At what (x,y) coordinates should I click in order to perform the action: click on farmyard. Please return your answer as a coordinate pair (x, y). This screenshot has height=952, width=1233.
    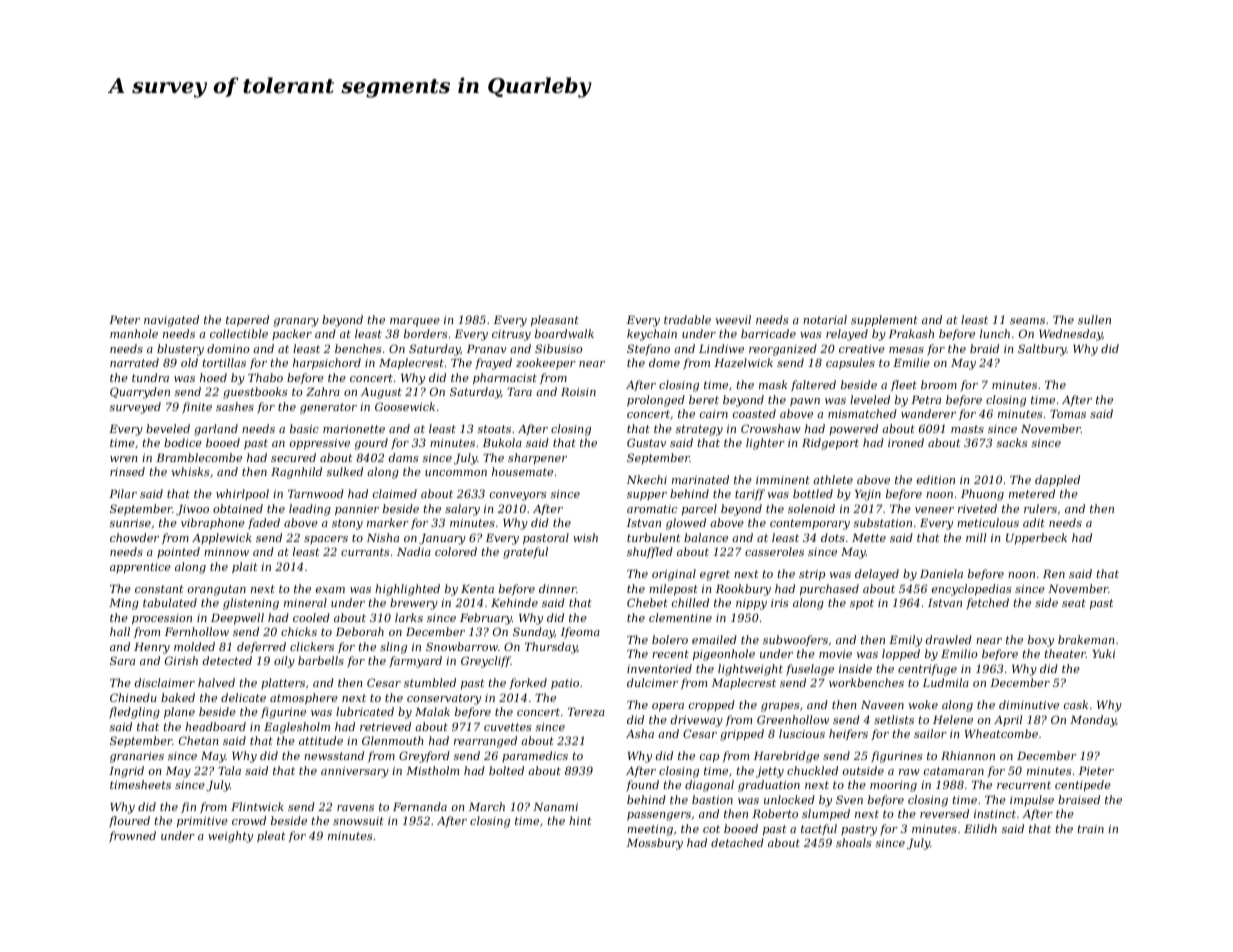
    Looking at the image, I should click on (415, 662).
